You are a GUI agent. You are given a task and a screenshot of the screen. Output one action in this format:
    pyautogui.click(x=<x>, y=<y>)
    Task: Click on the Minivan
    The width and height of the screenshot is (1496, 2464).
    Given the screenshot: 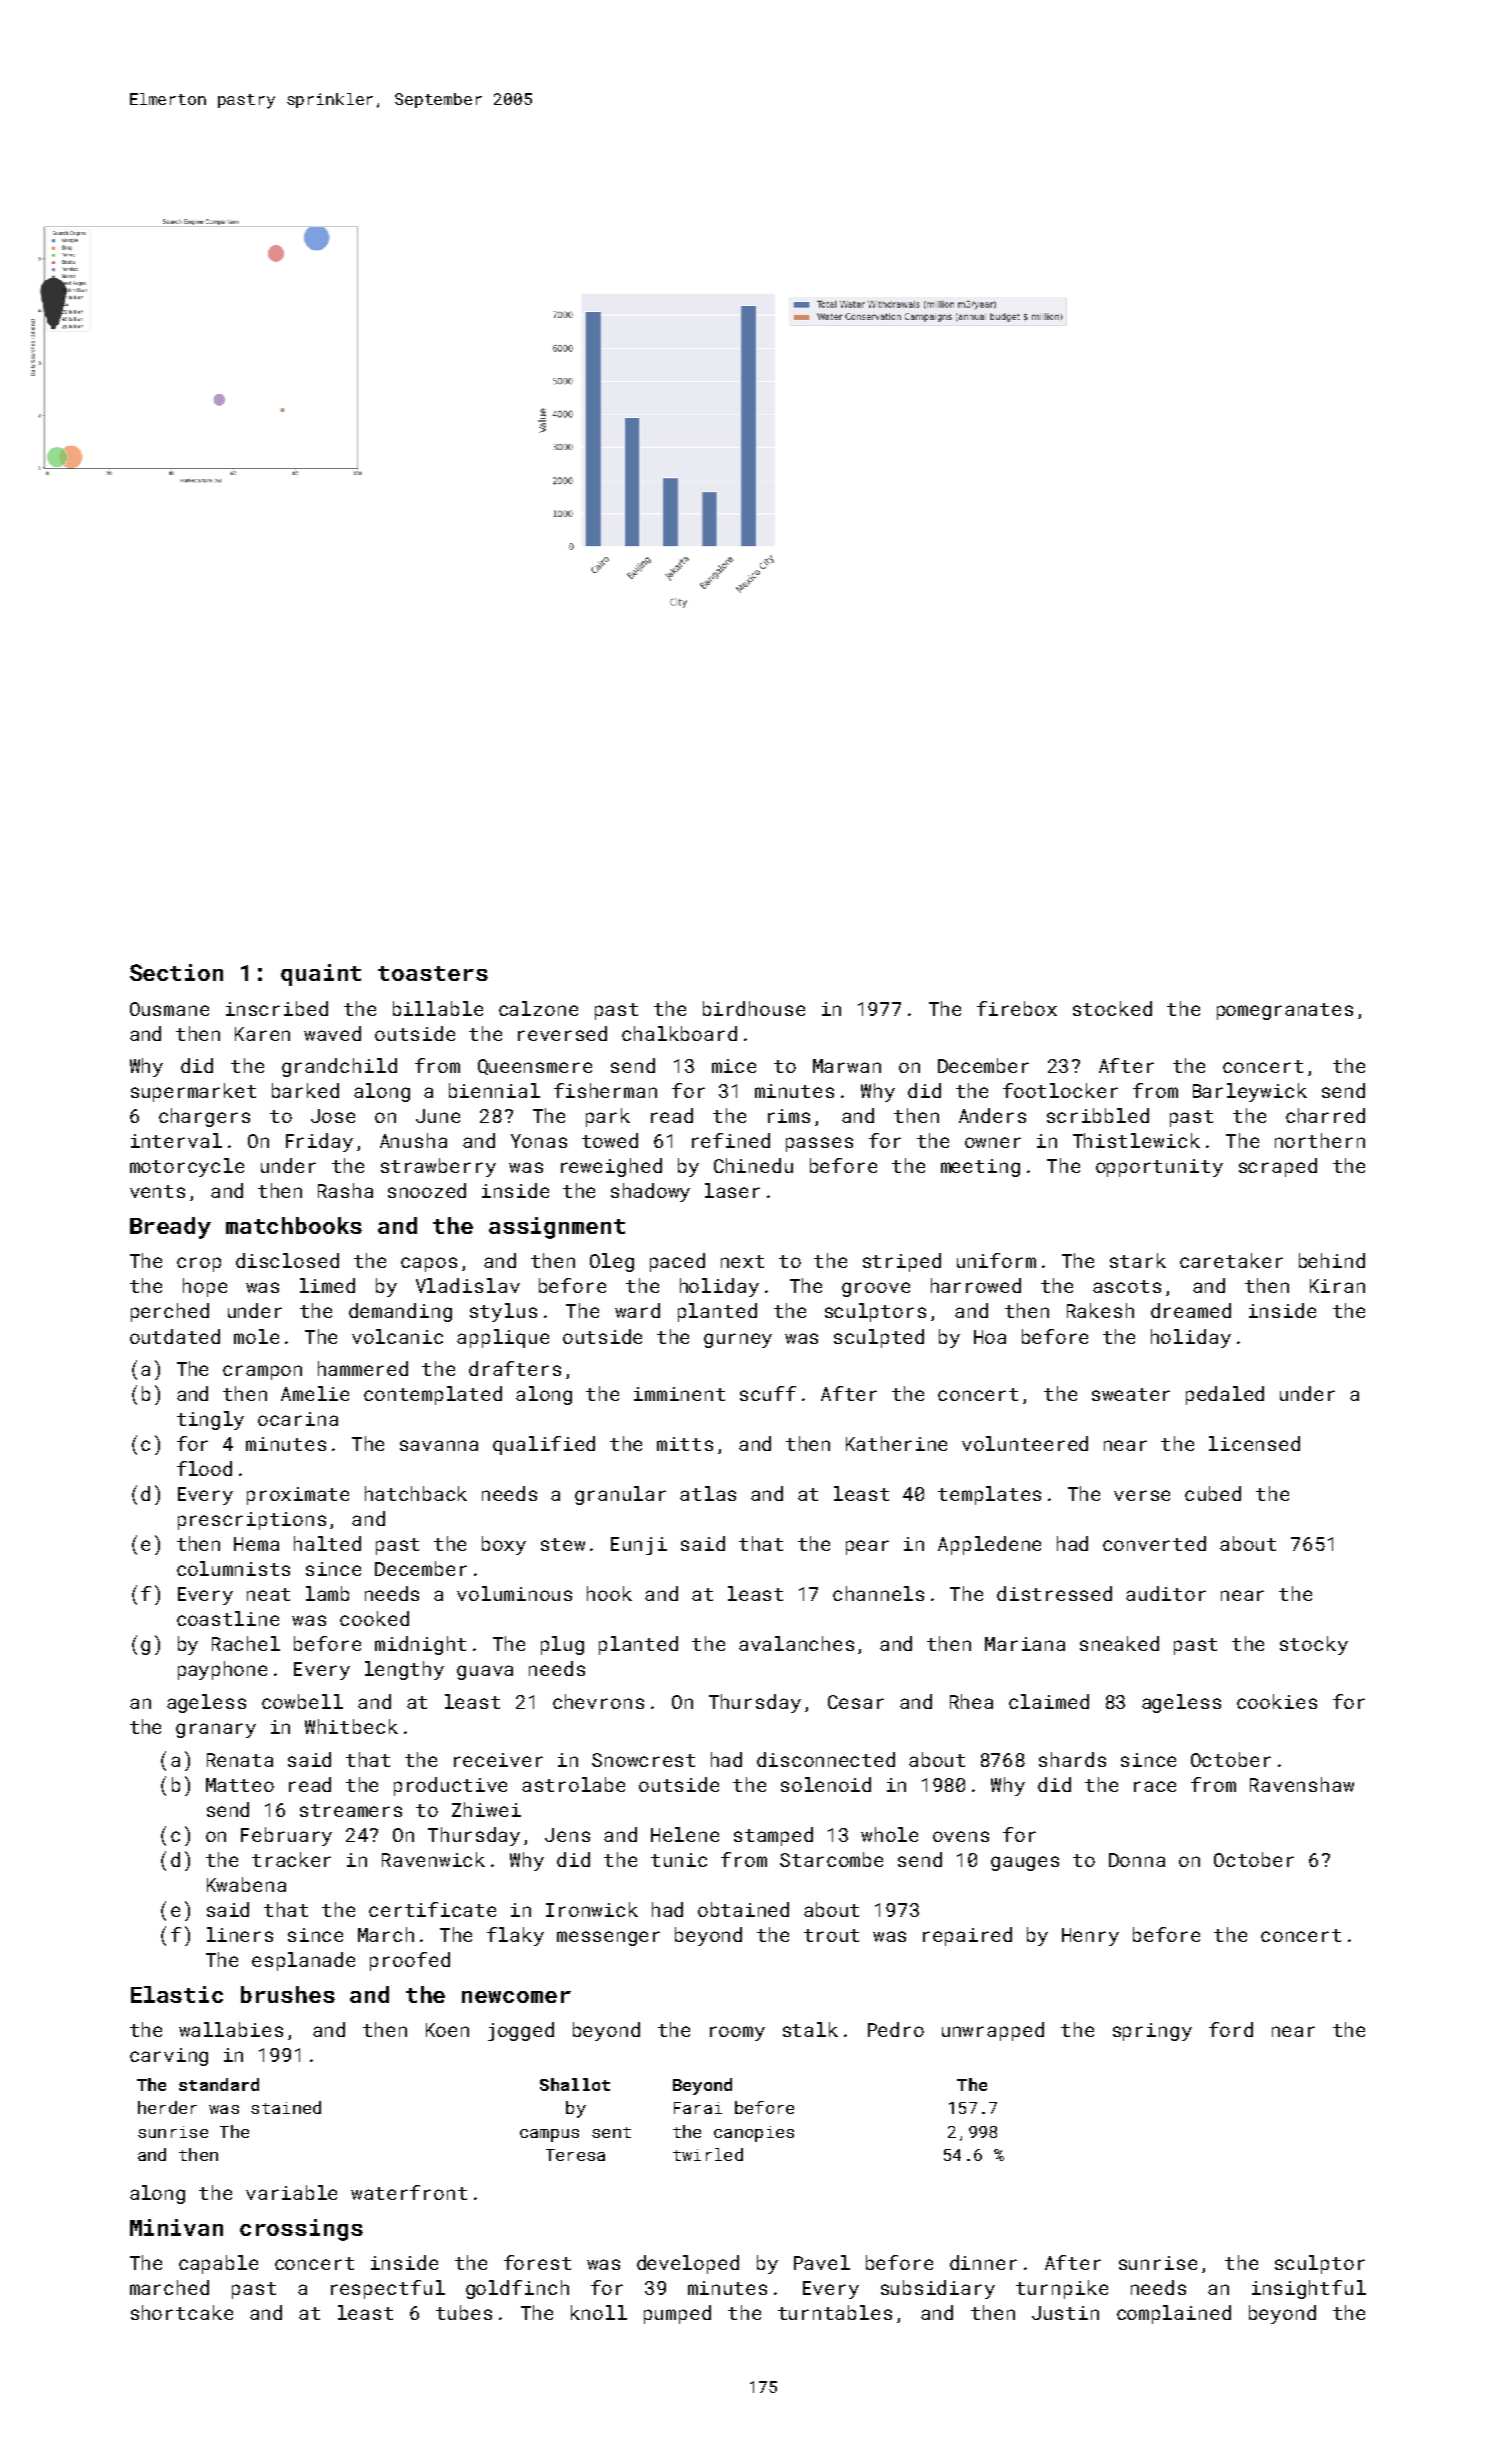 What is the action you would take?
    pyautogui.click(x=176, y=2227)
